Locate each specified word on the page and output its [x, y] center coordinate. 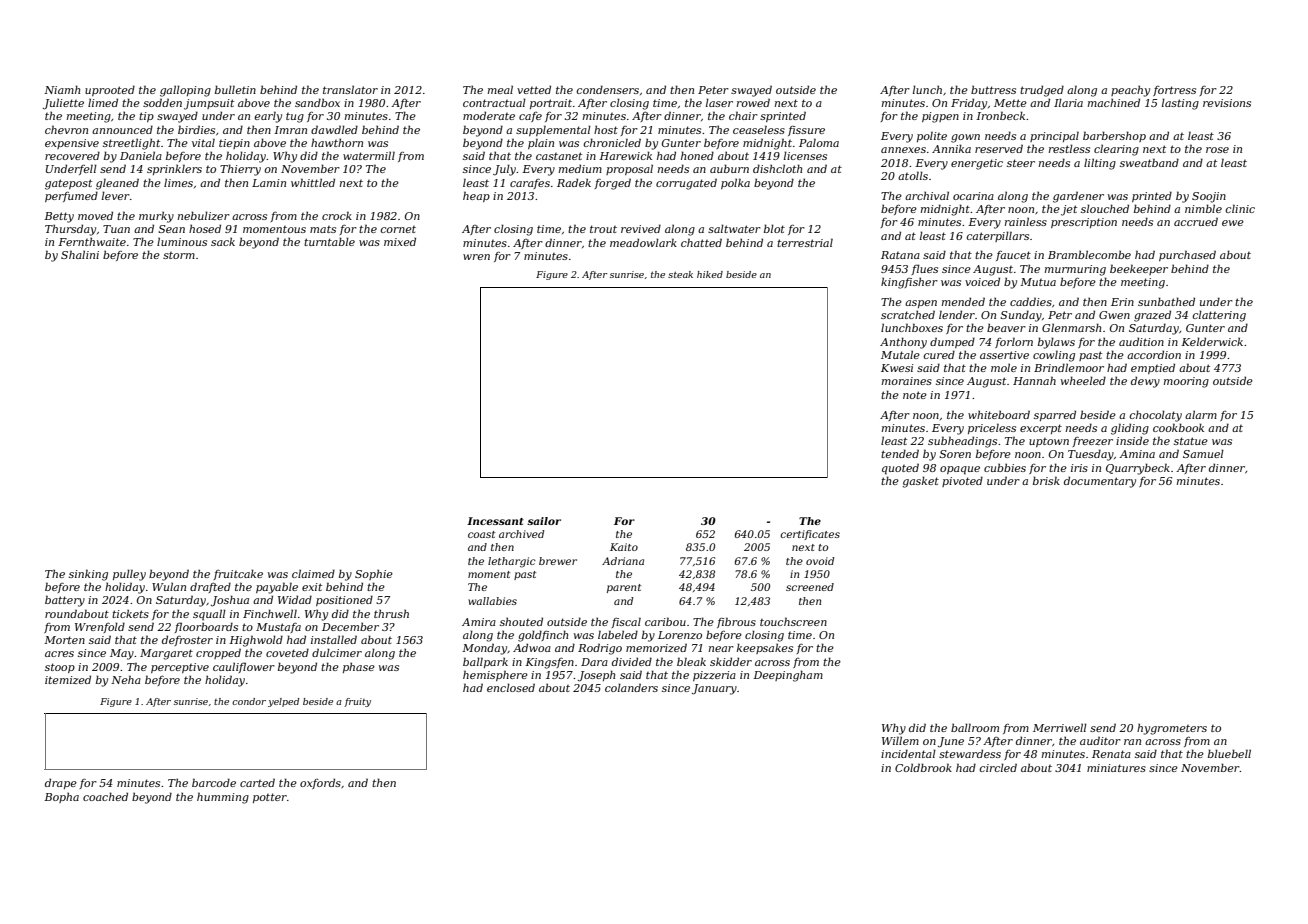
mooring [1186, 382]
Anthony [903, 343]
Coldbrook [923, 767]
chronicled [612, 142]
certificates [810, 535]
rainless [1026, 222]
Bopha [61, 797]
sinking [88, 575]
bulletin [235, 89]
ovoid [820, 561]
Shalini [80, 254]
